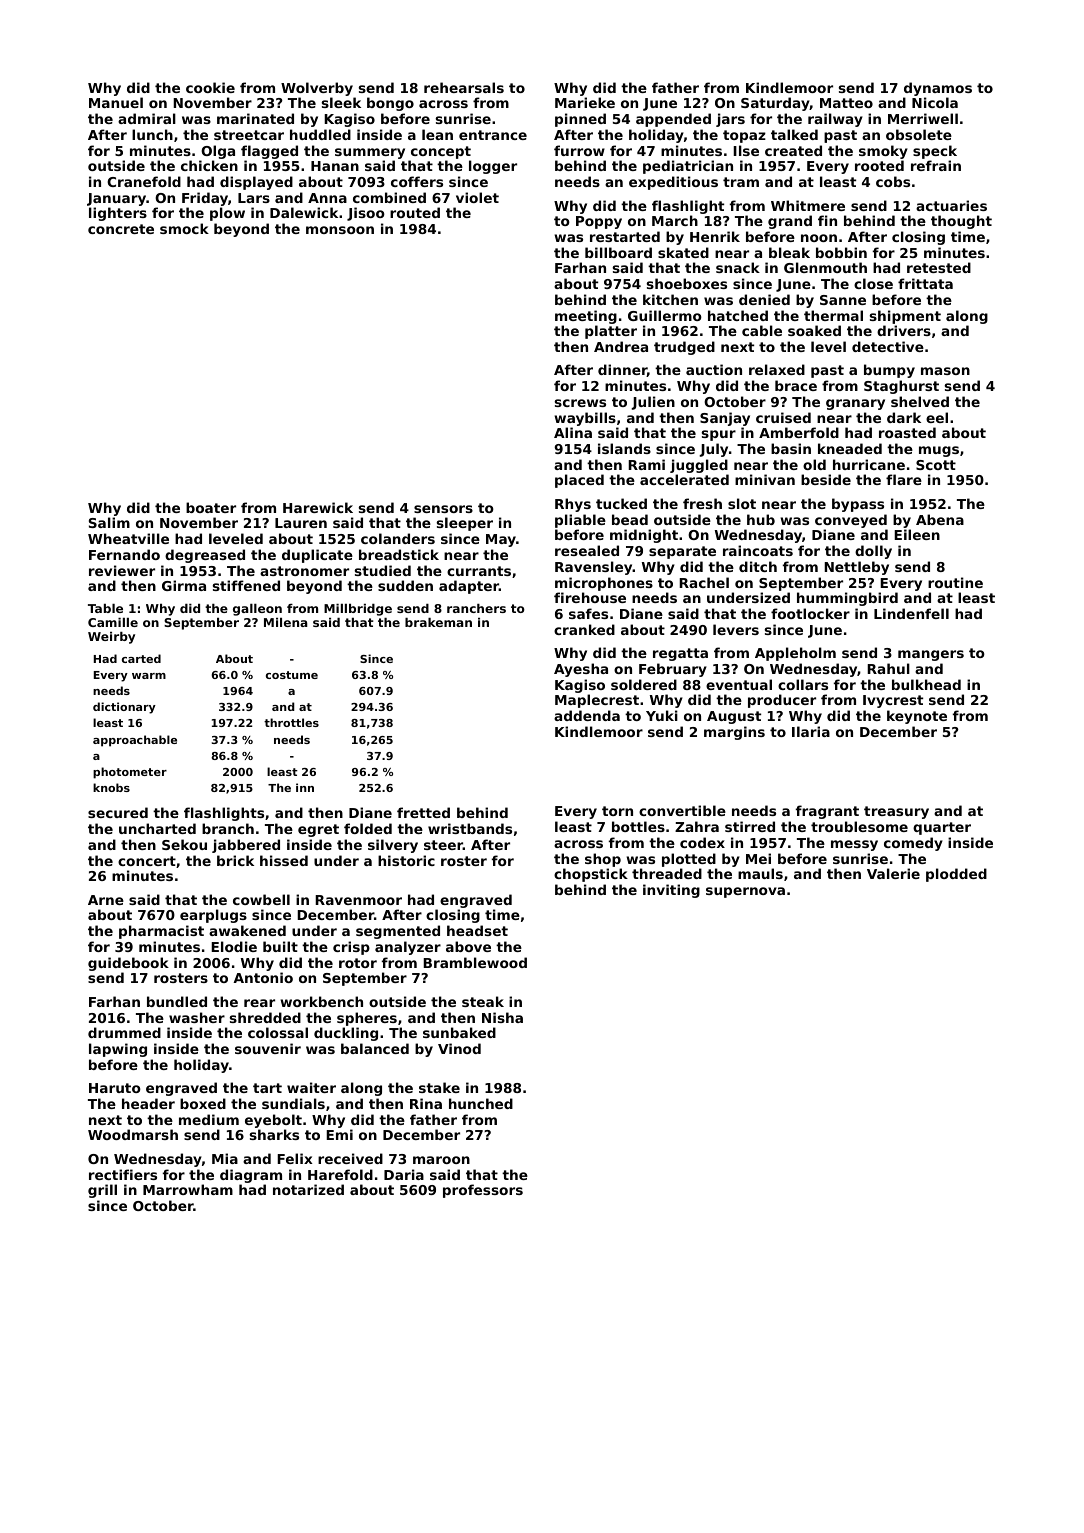 The height and width of the screenshot is (1533, 1084). What do you see at coordinates (775, 104) in the screenshot?
I see `Saturday` at bounding box center [775, 104].
